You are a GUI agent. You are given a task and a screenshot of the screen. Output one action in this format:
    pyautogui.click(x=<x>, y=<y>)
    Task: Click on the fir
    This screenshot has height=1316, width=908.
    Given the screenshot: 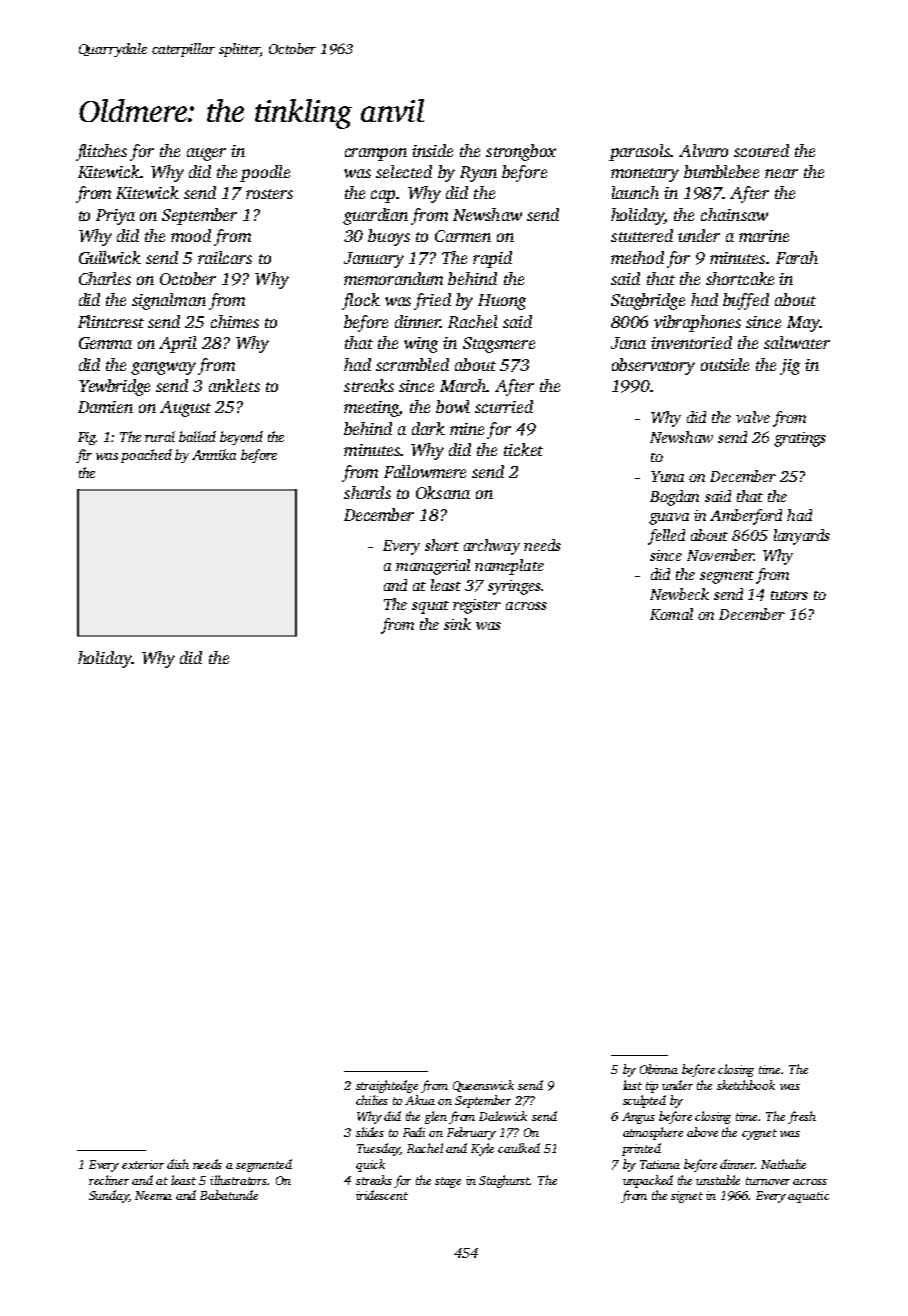 What is the action you would take?
    pyautogui.click(x=84, y=456)
